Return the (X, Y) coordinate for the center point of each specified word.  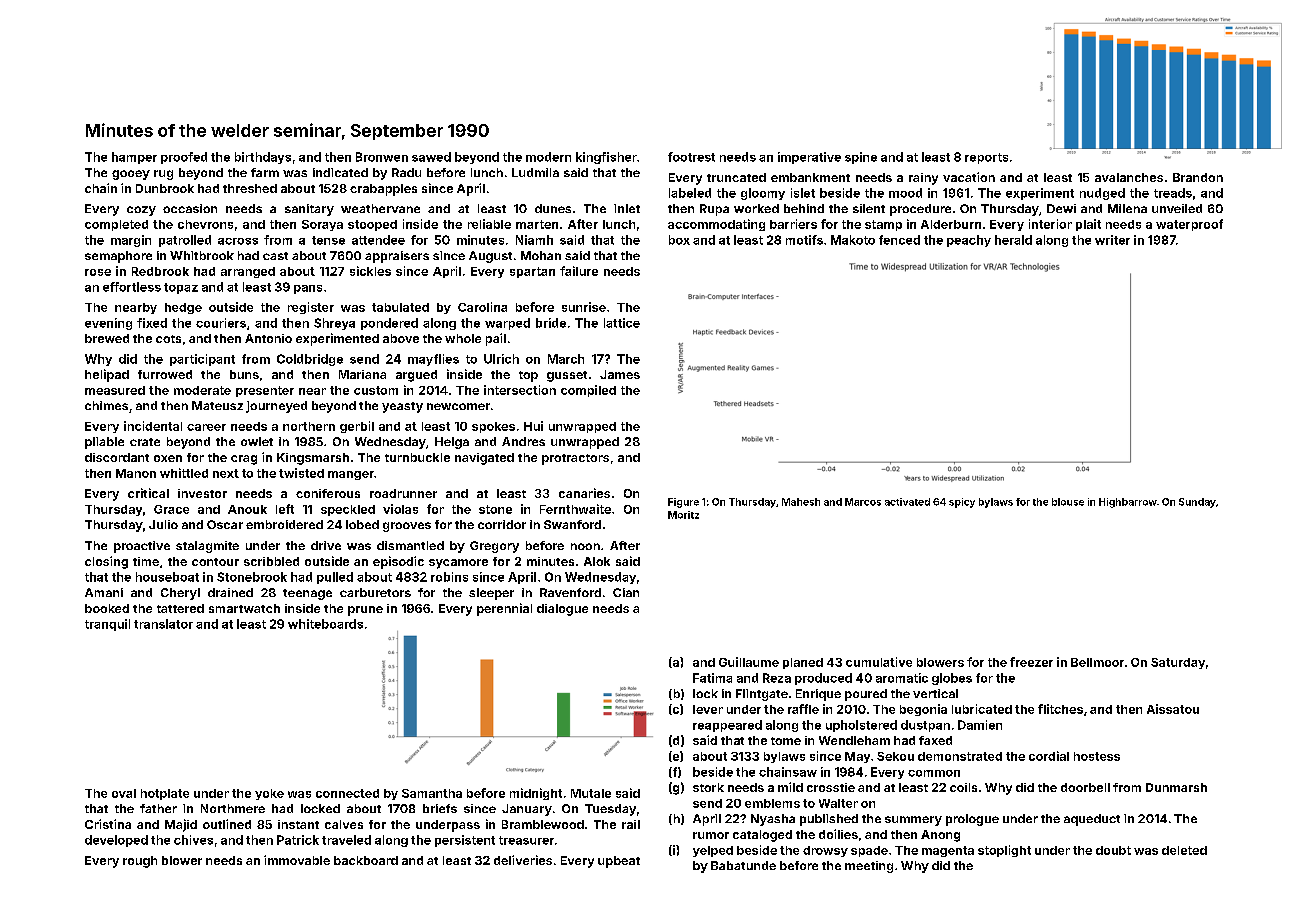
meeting (869, 867)
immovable (297, 860)
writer (1112, 240)
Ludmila (535, 172)
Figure (683, 503)
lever (708, 709)
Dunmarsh (1176, 787)
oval (124, 793)
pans (308, 289)
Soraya (322, 225)
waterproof (1189, 225)
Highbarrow (1128, 503)
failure (579, 271)
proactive (142, 547)
